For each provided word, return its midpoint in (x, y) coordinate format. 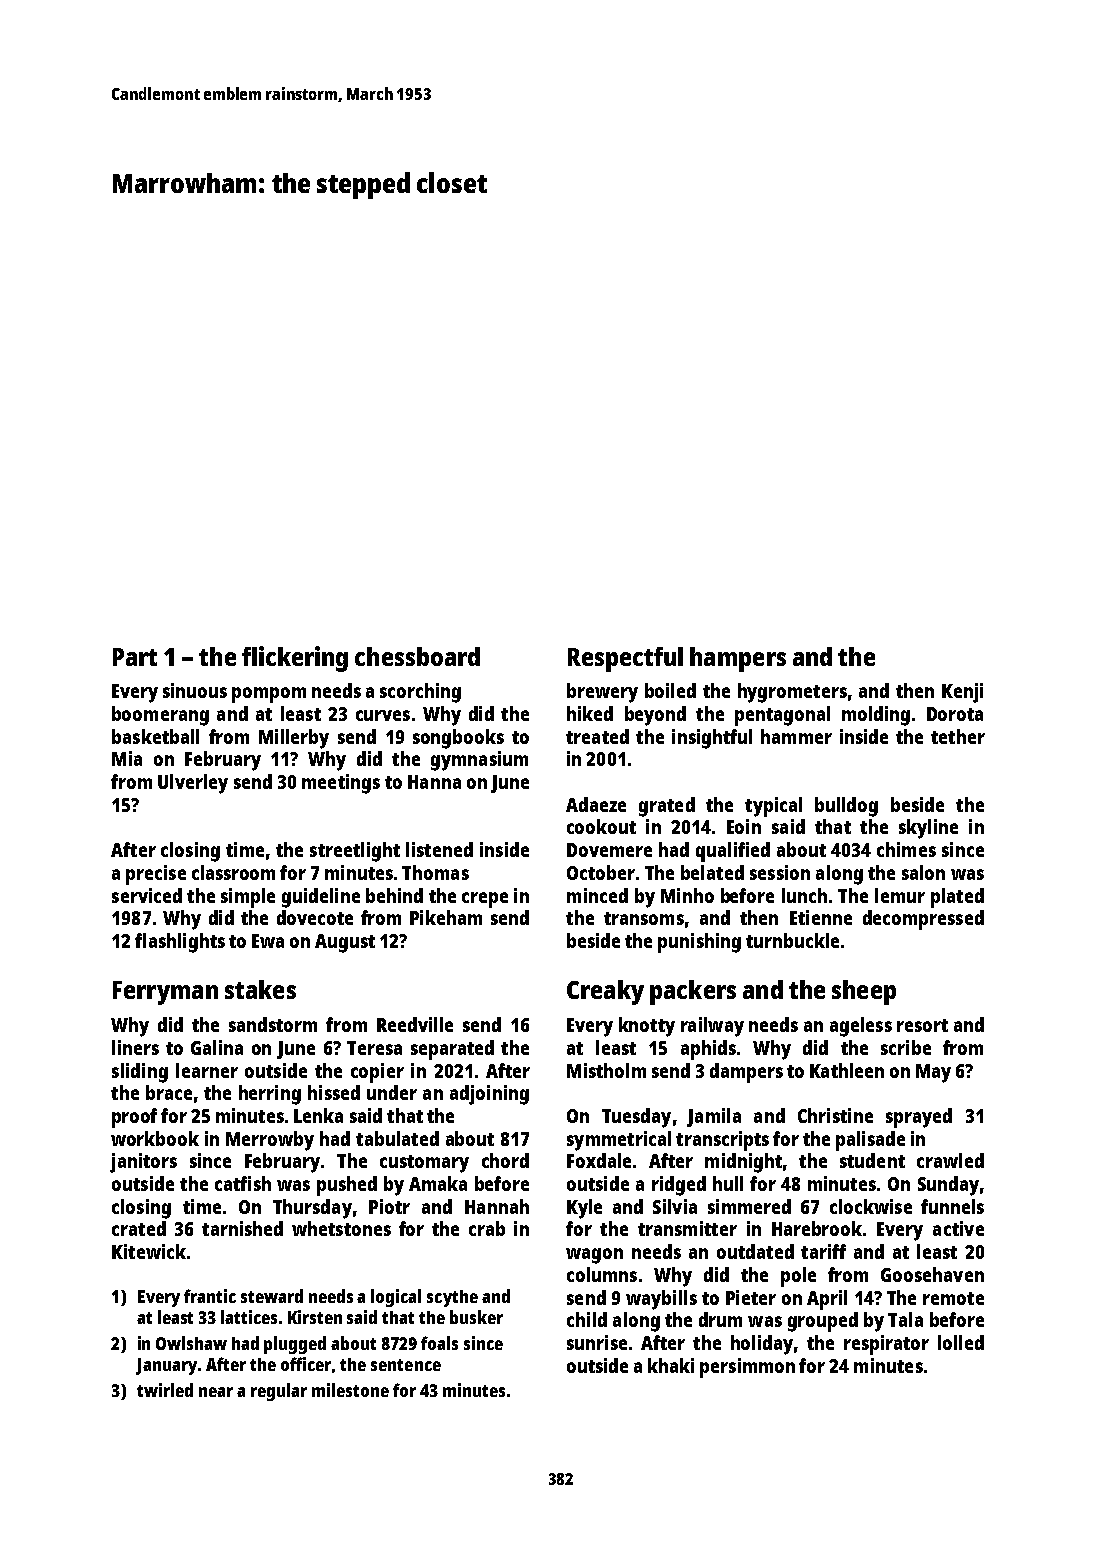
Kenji (962, 693)
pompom (269, 695)
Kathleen (847, 1070)
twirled (165, 1390)
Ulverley (193, 784)
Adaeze (596, 804)
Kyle (584, 1209)
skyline (928, 829)
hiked (590, 713)
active (958, 1228)
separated (452, 1050)
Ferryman (165, 993)
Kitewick (149, 1251)
